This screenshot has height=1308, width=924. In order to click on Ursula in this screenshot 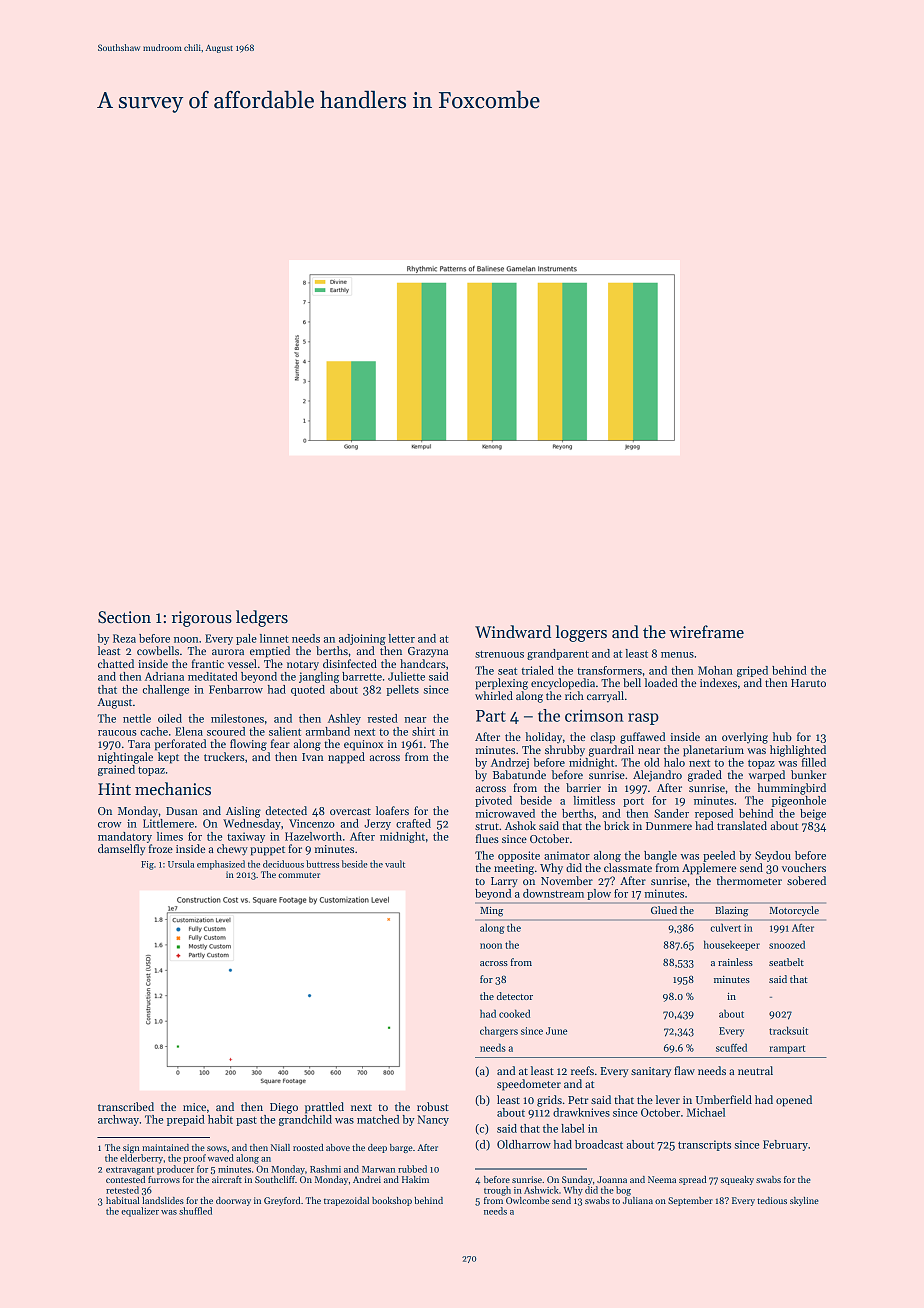, I will do `click(181, 864)`.
